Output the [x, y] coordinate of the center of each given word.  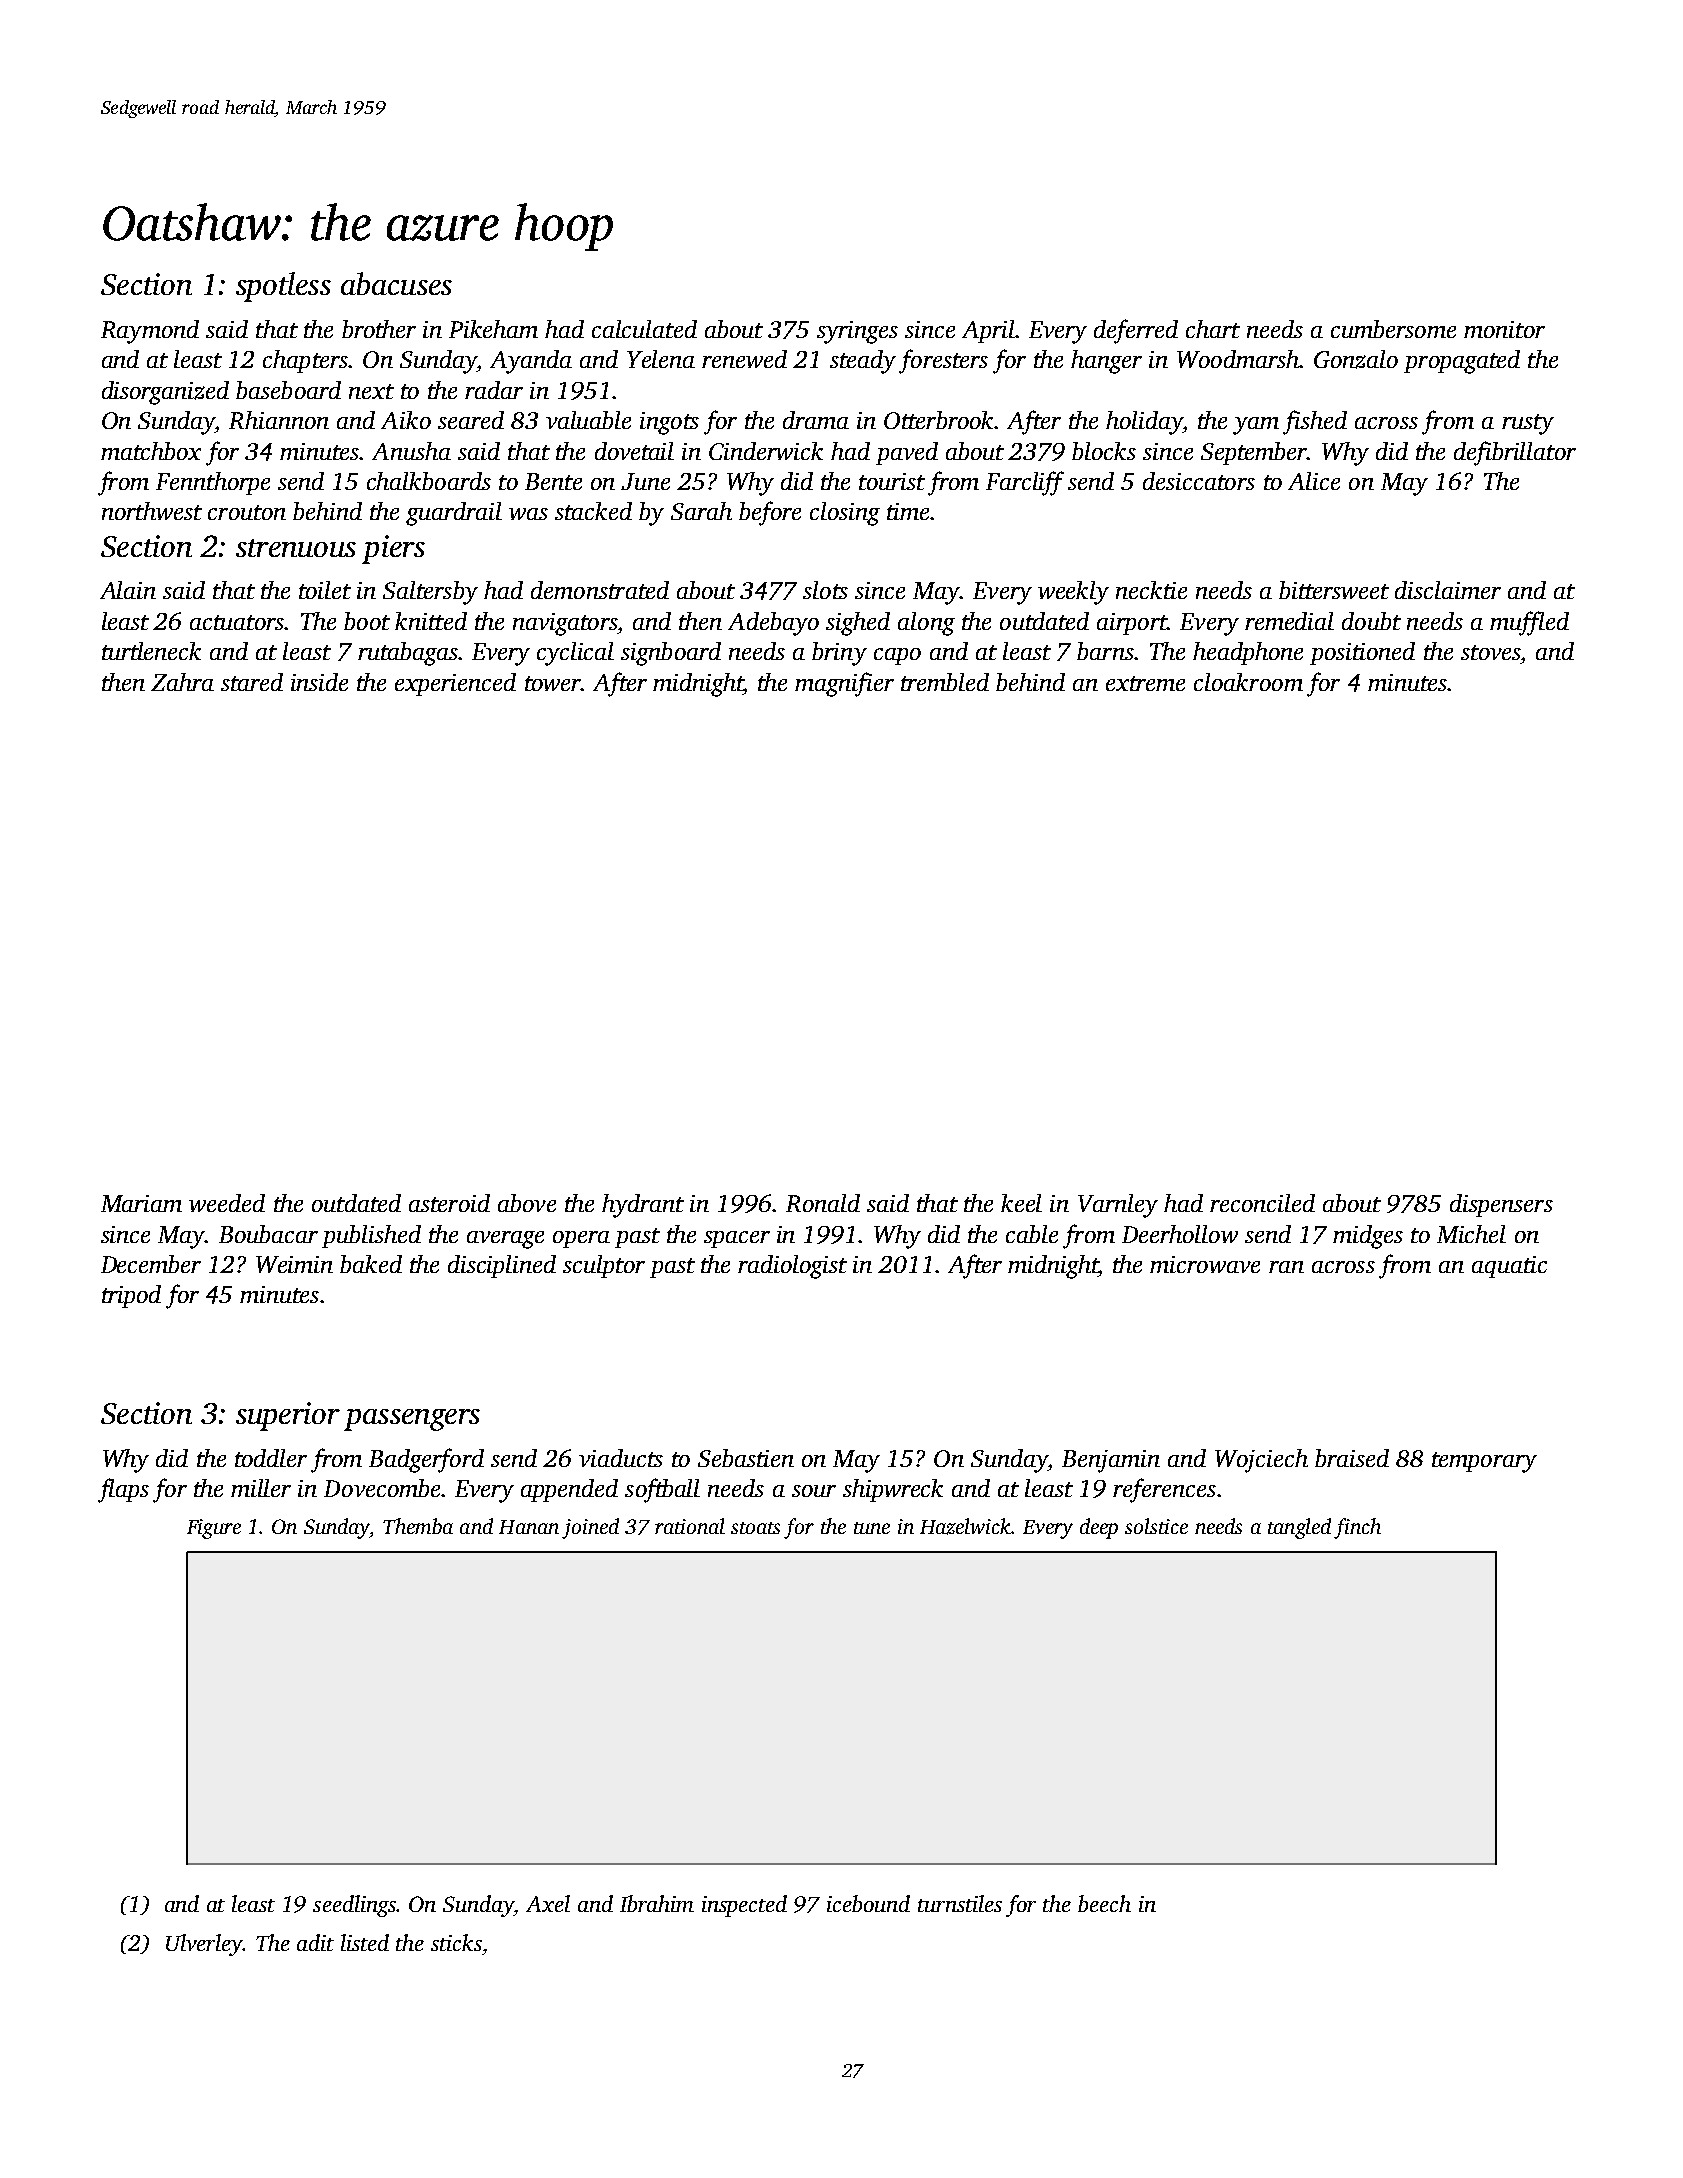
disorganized [165, 393]
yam [1256, 426]
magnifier [844, 684]
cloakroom [1248, 682]
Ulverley [204, 1945]
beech [1104, 1903]
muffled [1529, 623]
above [527, 1203]
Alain [128, 590]
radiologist [792, 1267]
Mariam [141, 1203]
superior [288, 1416]
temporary [1484, 1462]
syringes [857, 332]
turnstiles [960, 1903]
